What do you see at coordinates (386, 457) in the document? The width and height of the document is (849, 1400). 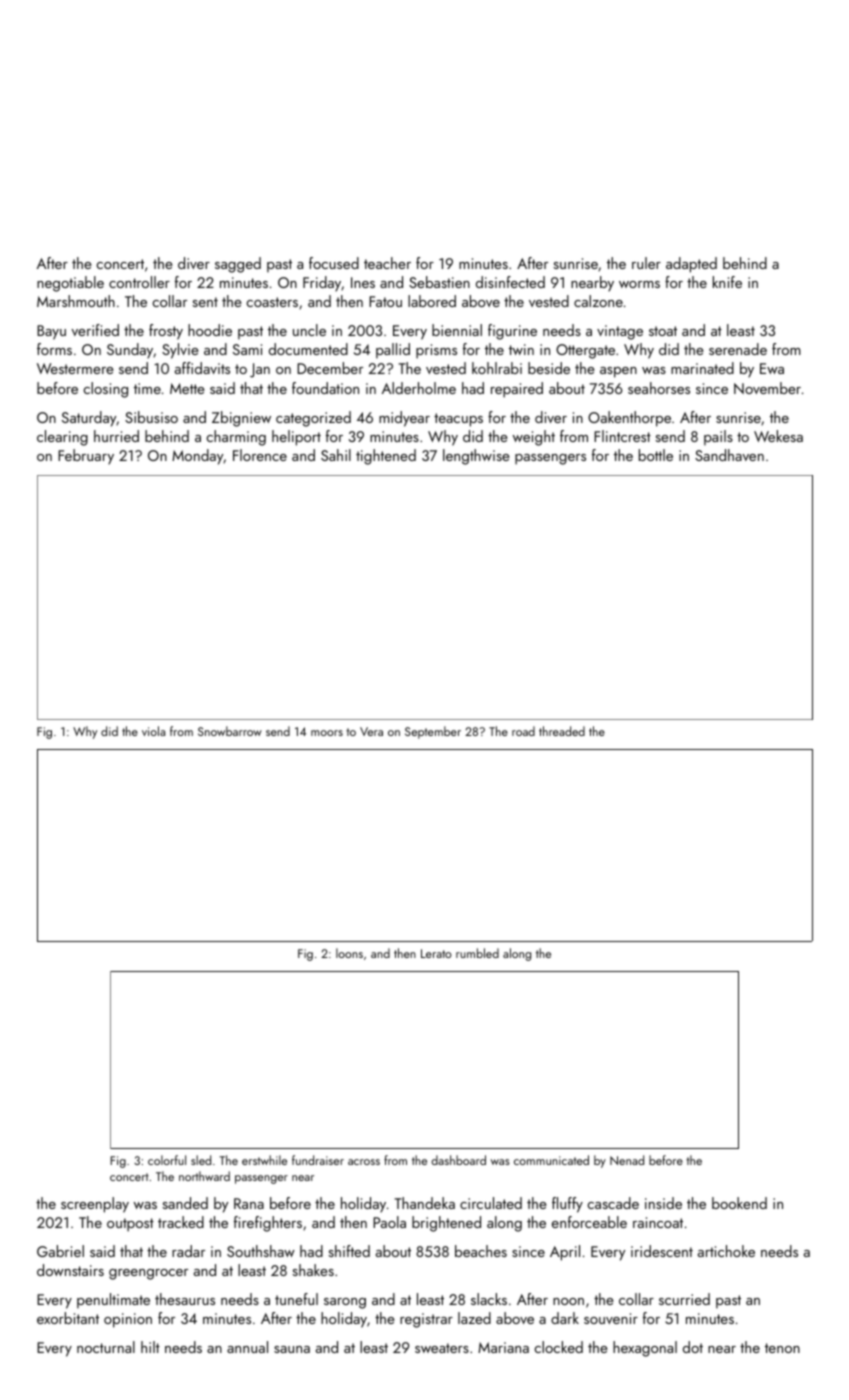 I see `tightened` at bounding box center [386, 457].
